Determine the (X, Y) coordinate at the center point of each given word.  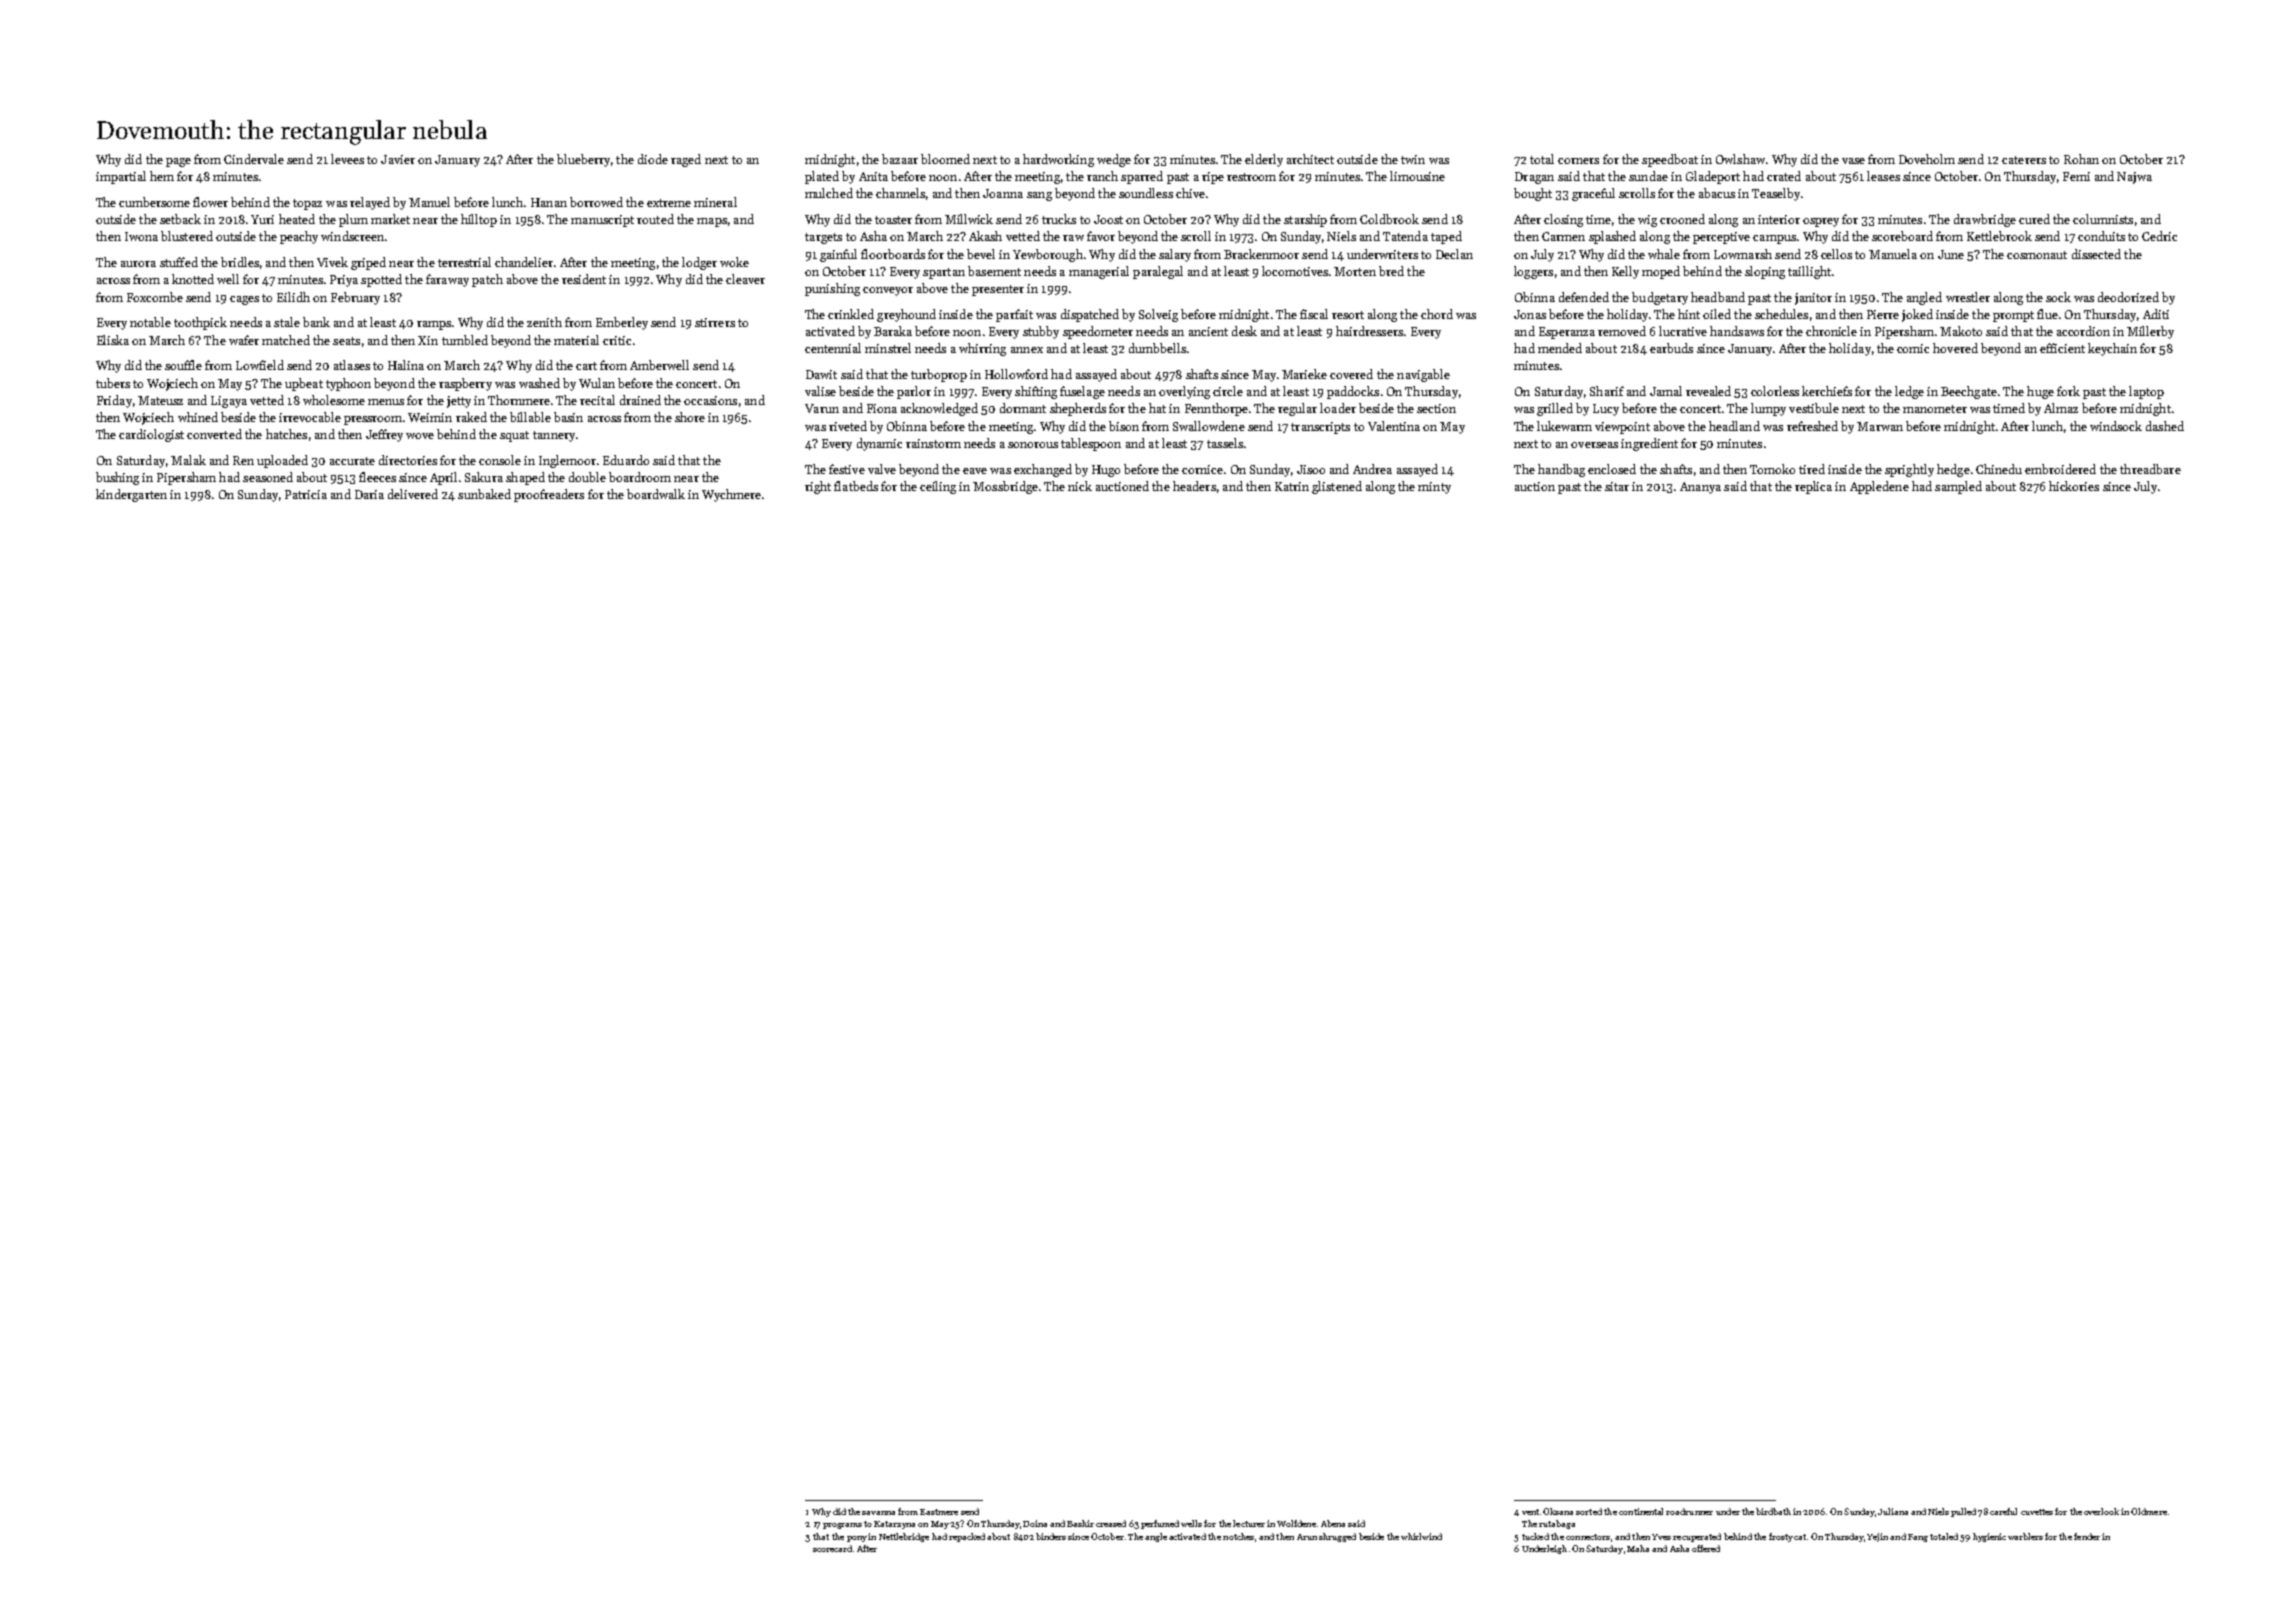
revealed (1708, 391)
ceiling (938, 487)
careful (2003, 1511)
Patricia (306, 494)
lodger (699, 263)
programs (842, 1526)
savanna (878, 1513)
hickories (2074, 486)
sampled (1958, 487)
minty (1434, 488)
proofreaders (549, 495)
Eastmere (939, 1512)
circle (1228, 391)
